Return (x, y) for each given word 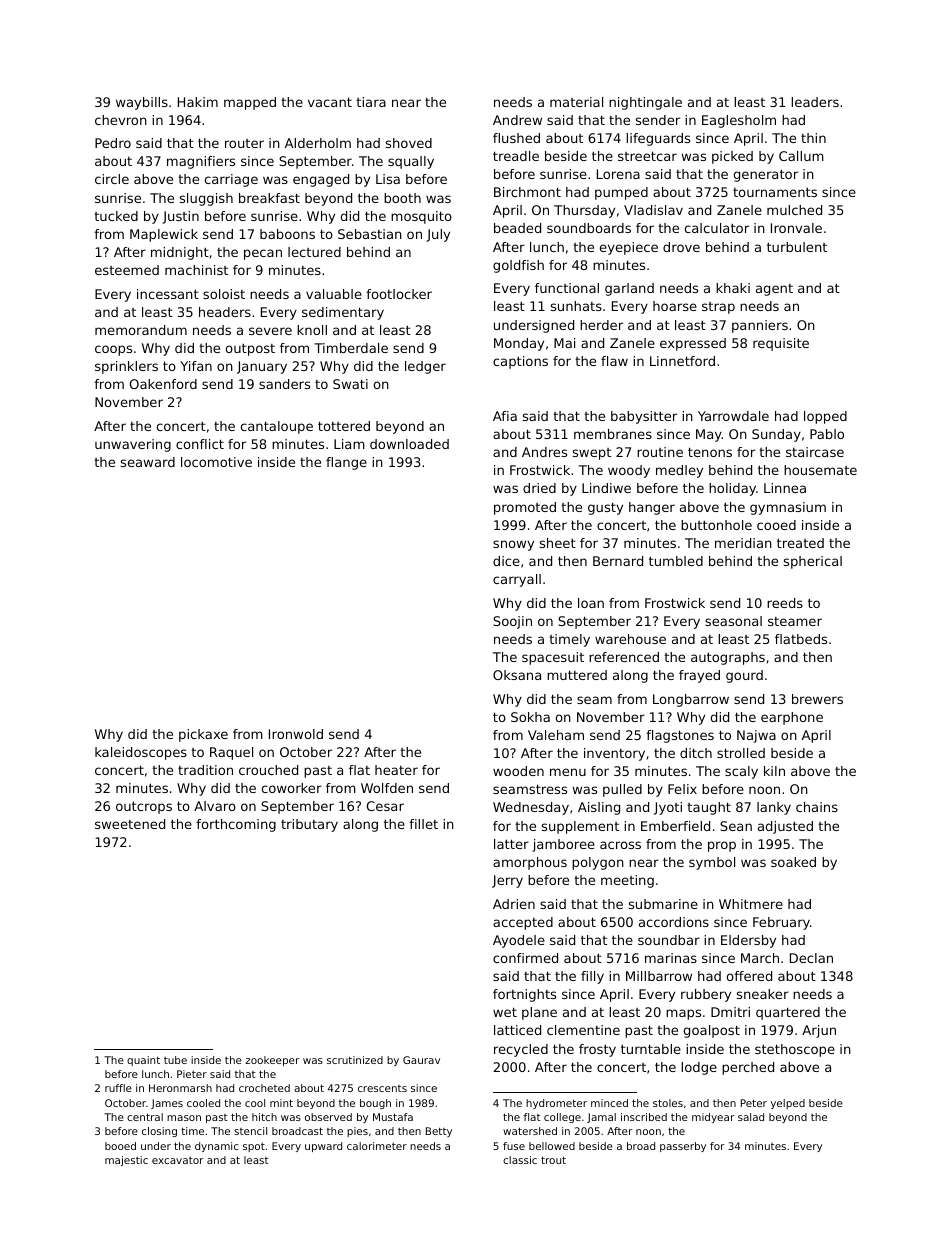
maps (683, 1014)
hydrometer (556, 1104)
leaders (815, 102)
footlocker (399, 294)
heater (396, 770)
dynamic (217, 1147)
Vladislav (653, 210)
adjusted (785, 827)
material (576, 102)
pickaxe (203, 735)
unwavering (133, 445)
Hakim (198, 102)
